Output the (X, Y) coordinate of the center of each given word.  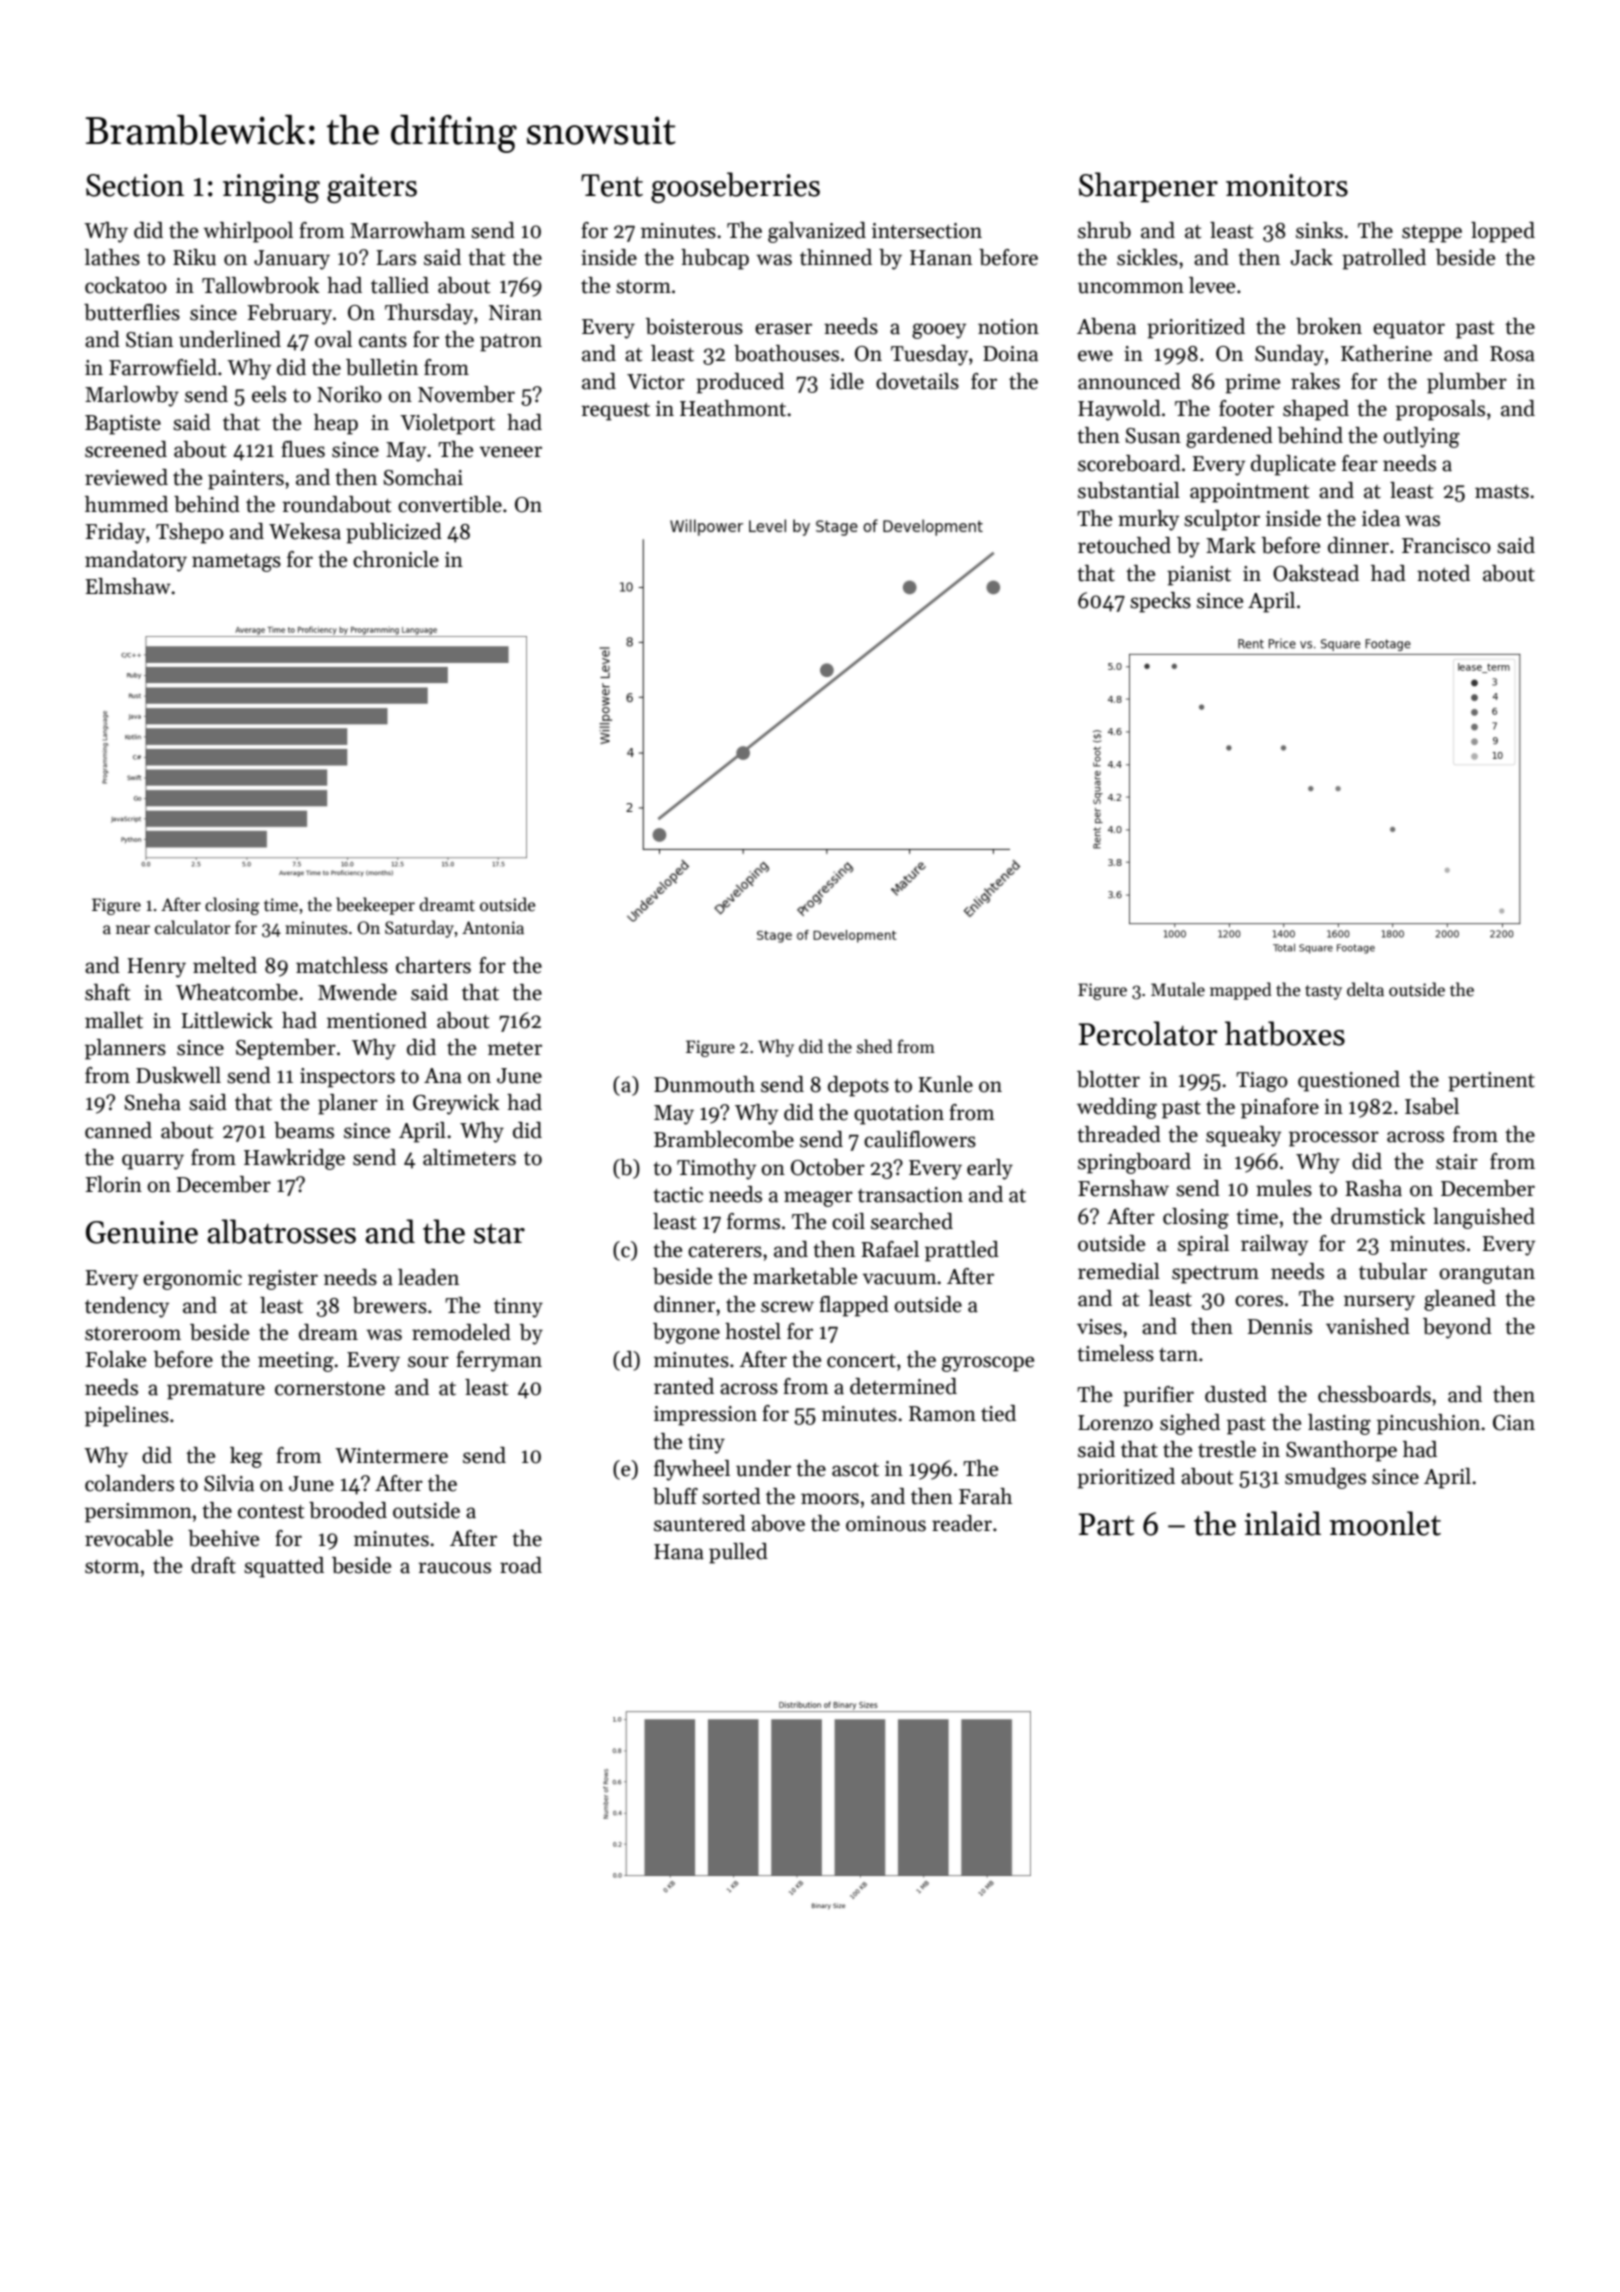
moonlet (1385, 1523)
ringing (271, 188)
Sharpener (1148, 187)
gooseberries (735, 187)
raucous (455, 1568)
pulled (738, 1553)
